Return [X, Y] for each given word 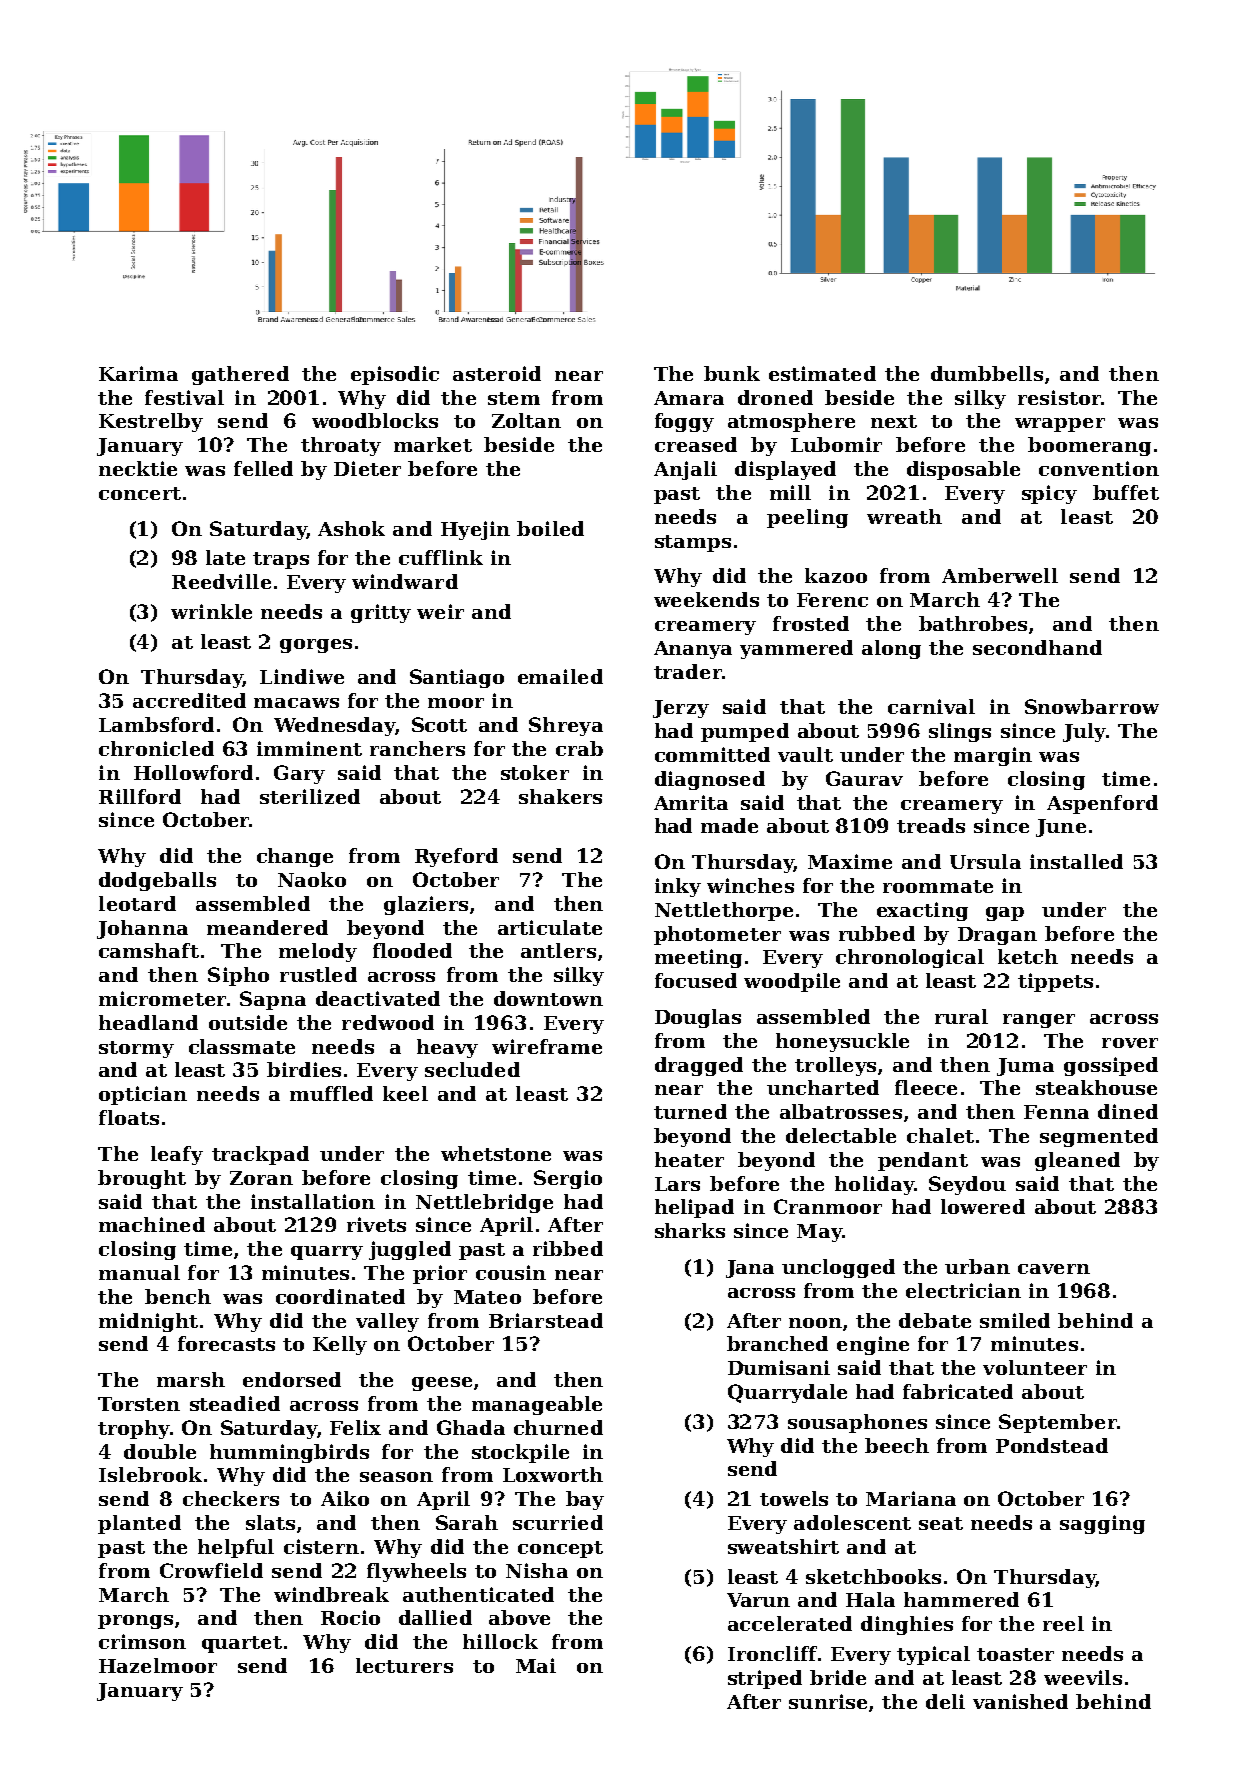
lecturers [404, 1665]
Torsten [139, 1404]
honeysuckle [842, 1042]
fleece [926, 1087]
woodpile [792, 982]
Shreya [566, 726]
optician [143, 1095]
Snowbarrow [1092, 706]
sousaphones [857, 1423]
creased [696, 444]
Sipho [238, 976]
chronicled [156, 748]
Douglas [698, 1018]
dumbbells [987, 373]
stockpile [520, 1453]
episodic [395, 375]
